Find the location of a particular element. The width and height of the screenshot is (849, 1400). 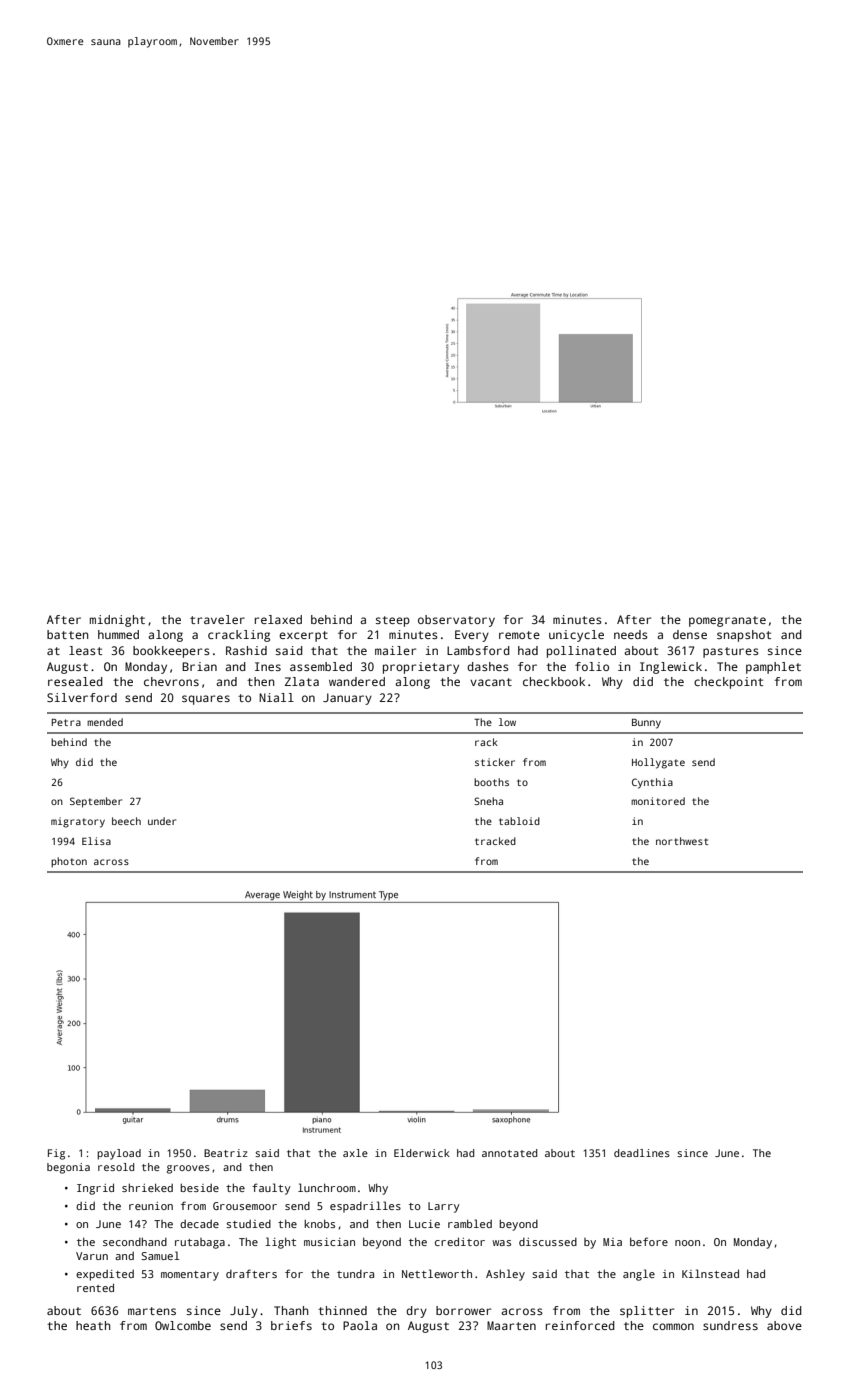

Owlcombe is located at coordinates (183, 1325).
